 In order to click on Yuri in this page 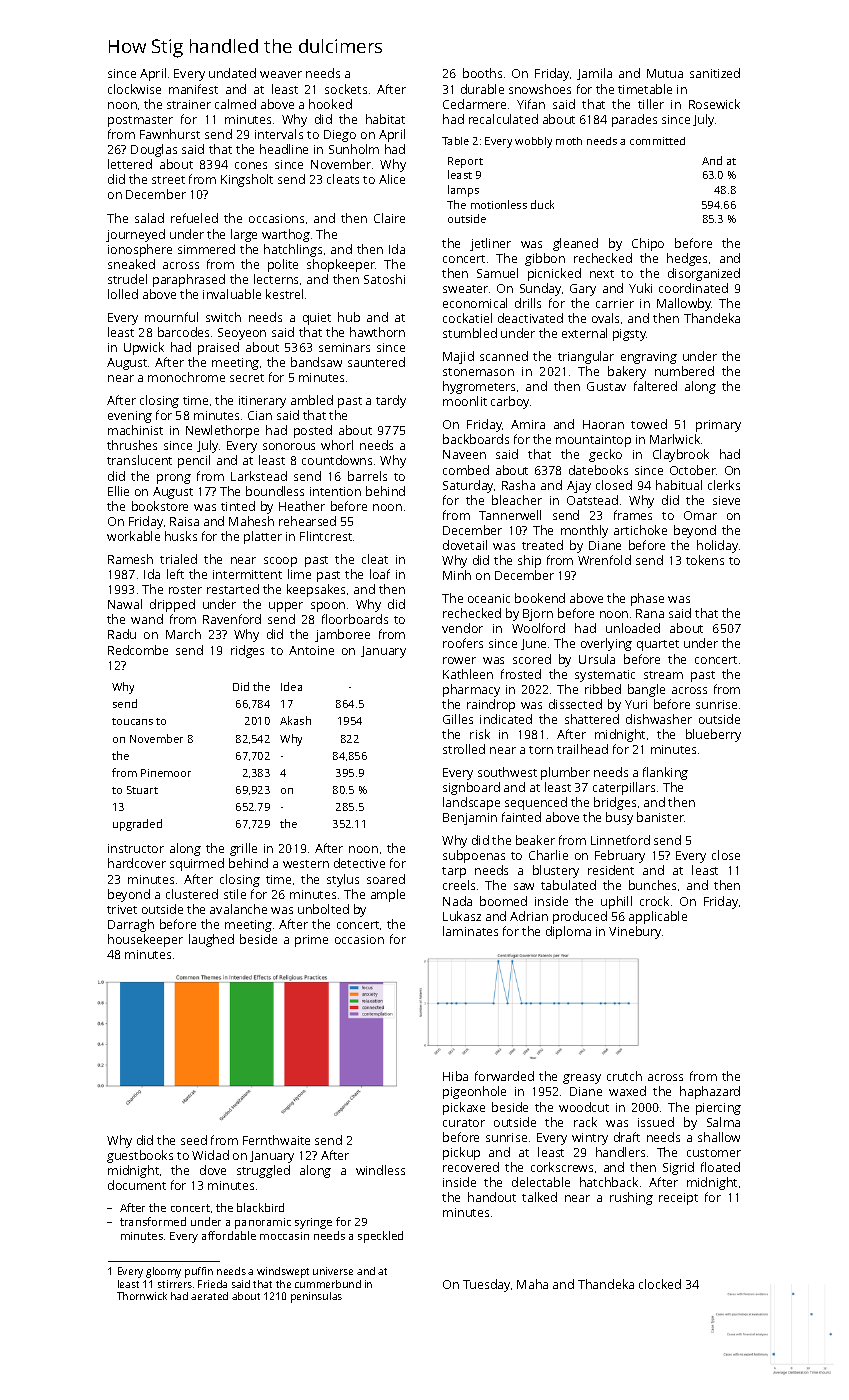, I will do `click(636, 704)`.
